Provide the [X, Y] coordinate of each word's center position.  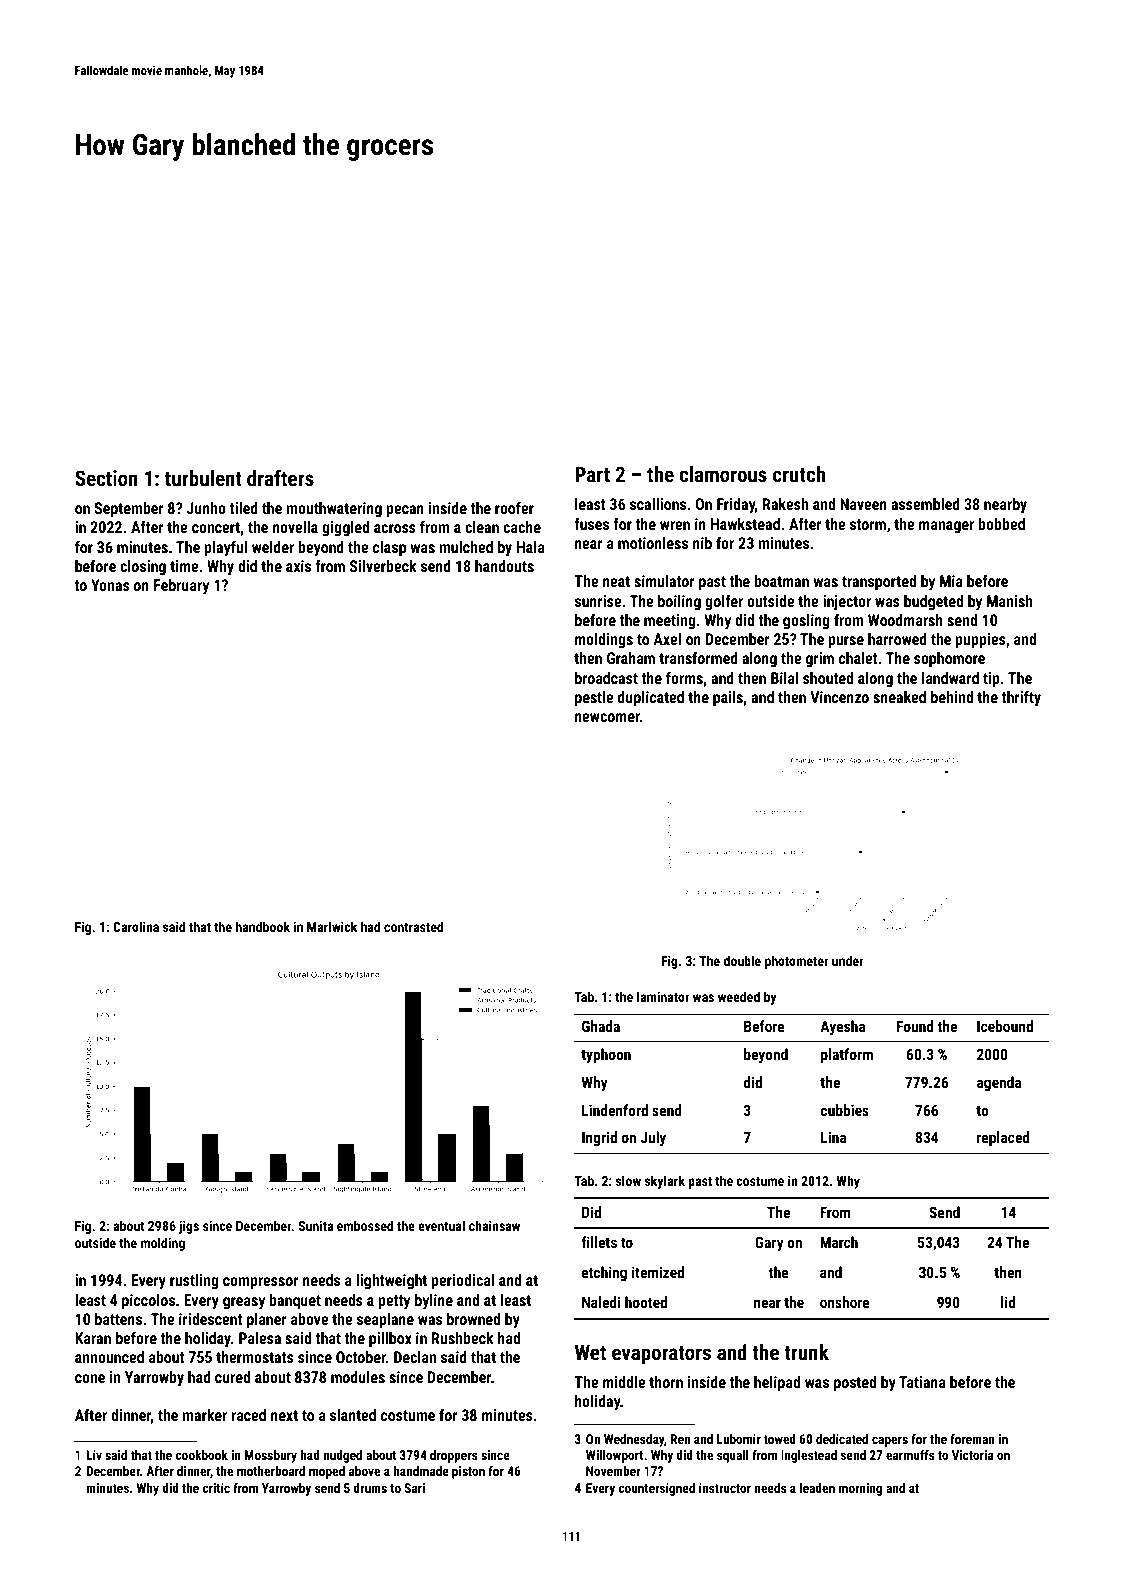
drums [370, 1488]
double [742, 960]
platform [847, 1055]
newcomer [607, 717]
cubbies [845, 1110]
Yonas [110, 585]
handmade [421, 1471]
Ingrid [599, 1138]
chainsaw [494, 1225]
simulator [664, 581]
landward [950, 678]
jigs [188, 1227]
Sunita [315, 1226]
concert [216, 527]
